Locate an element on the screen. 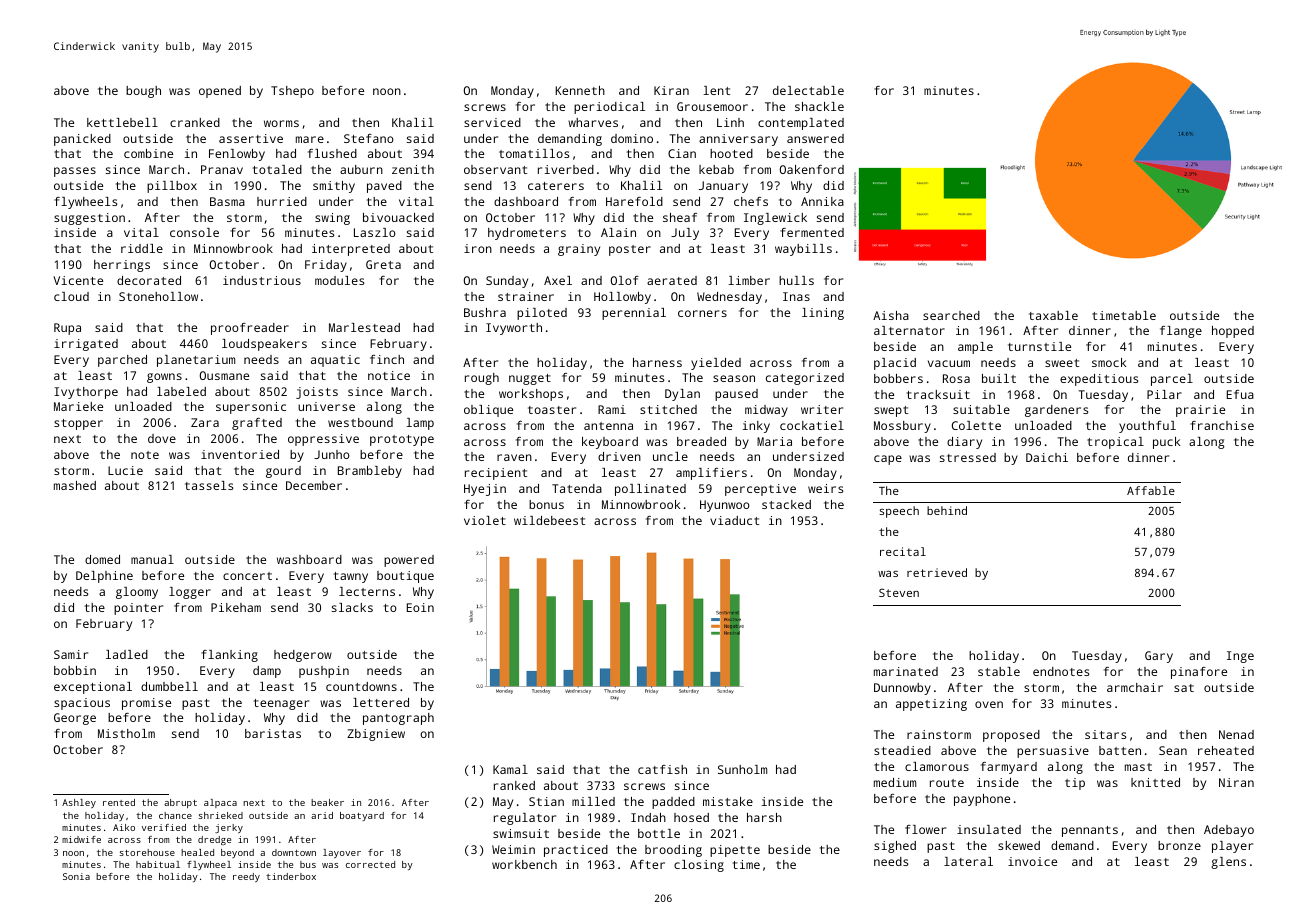 This screenshot has width=1308, height=924. Affable is located at coordinates (1151, 490).
